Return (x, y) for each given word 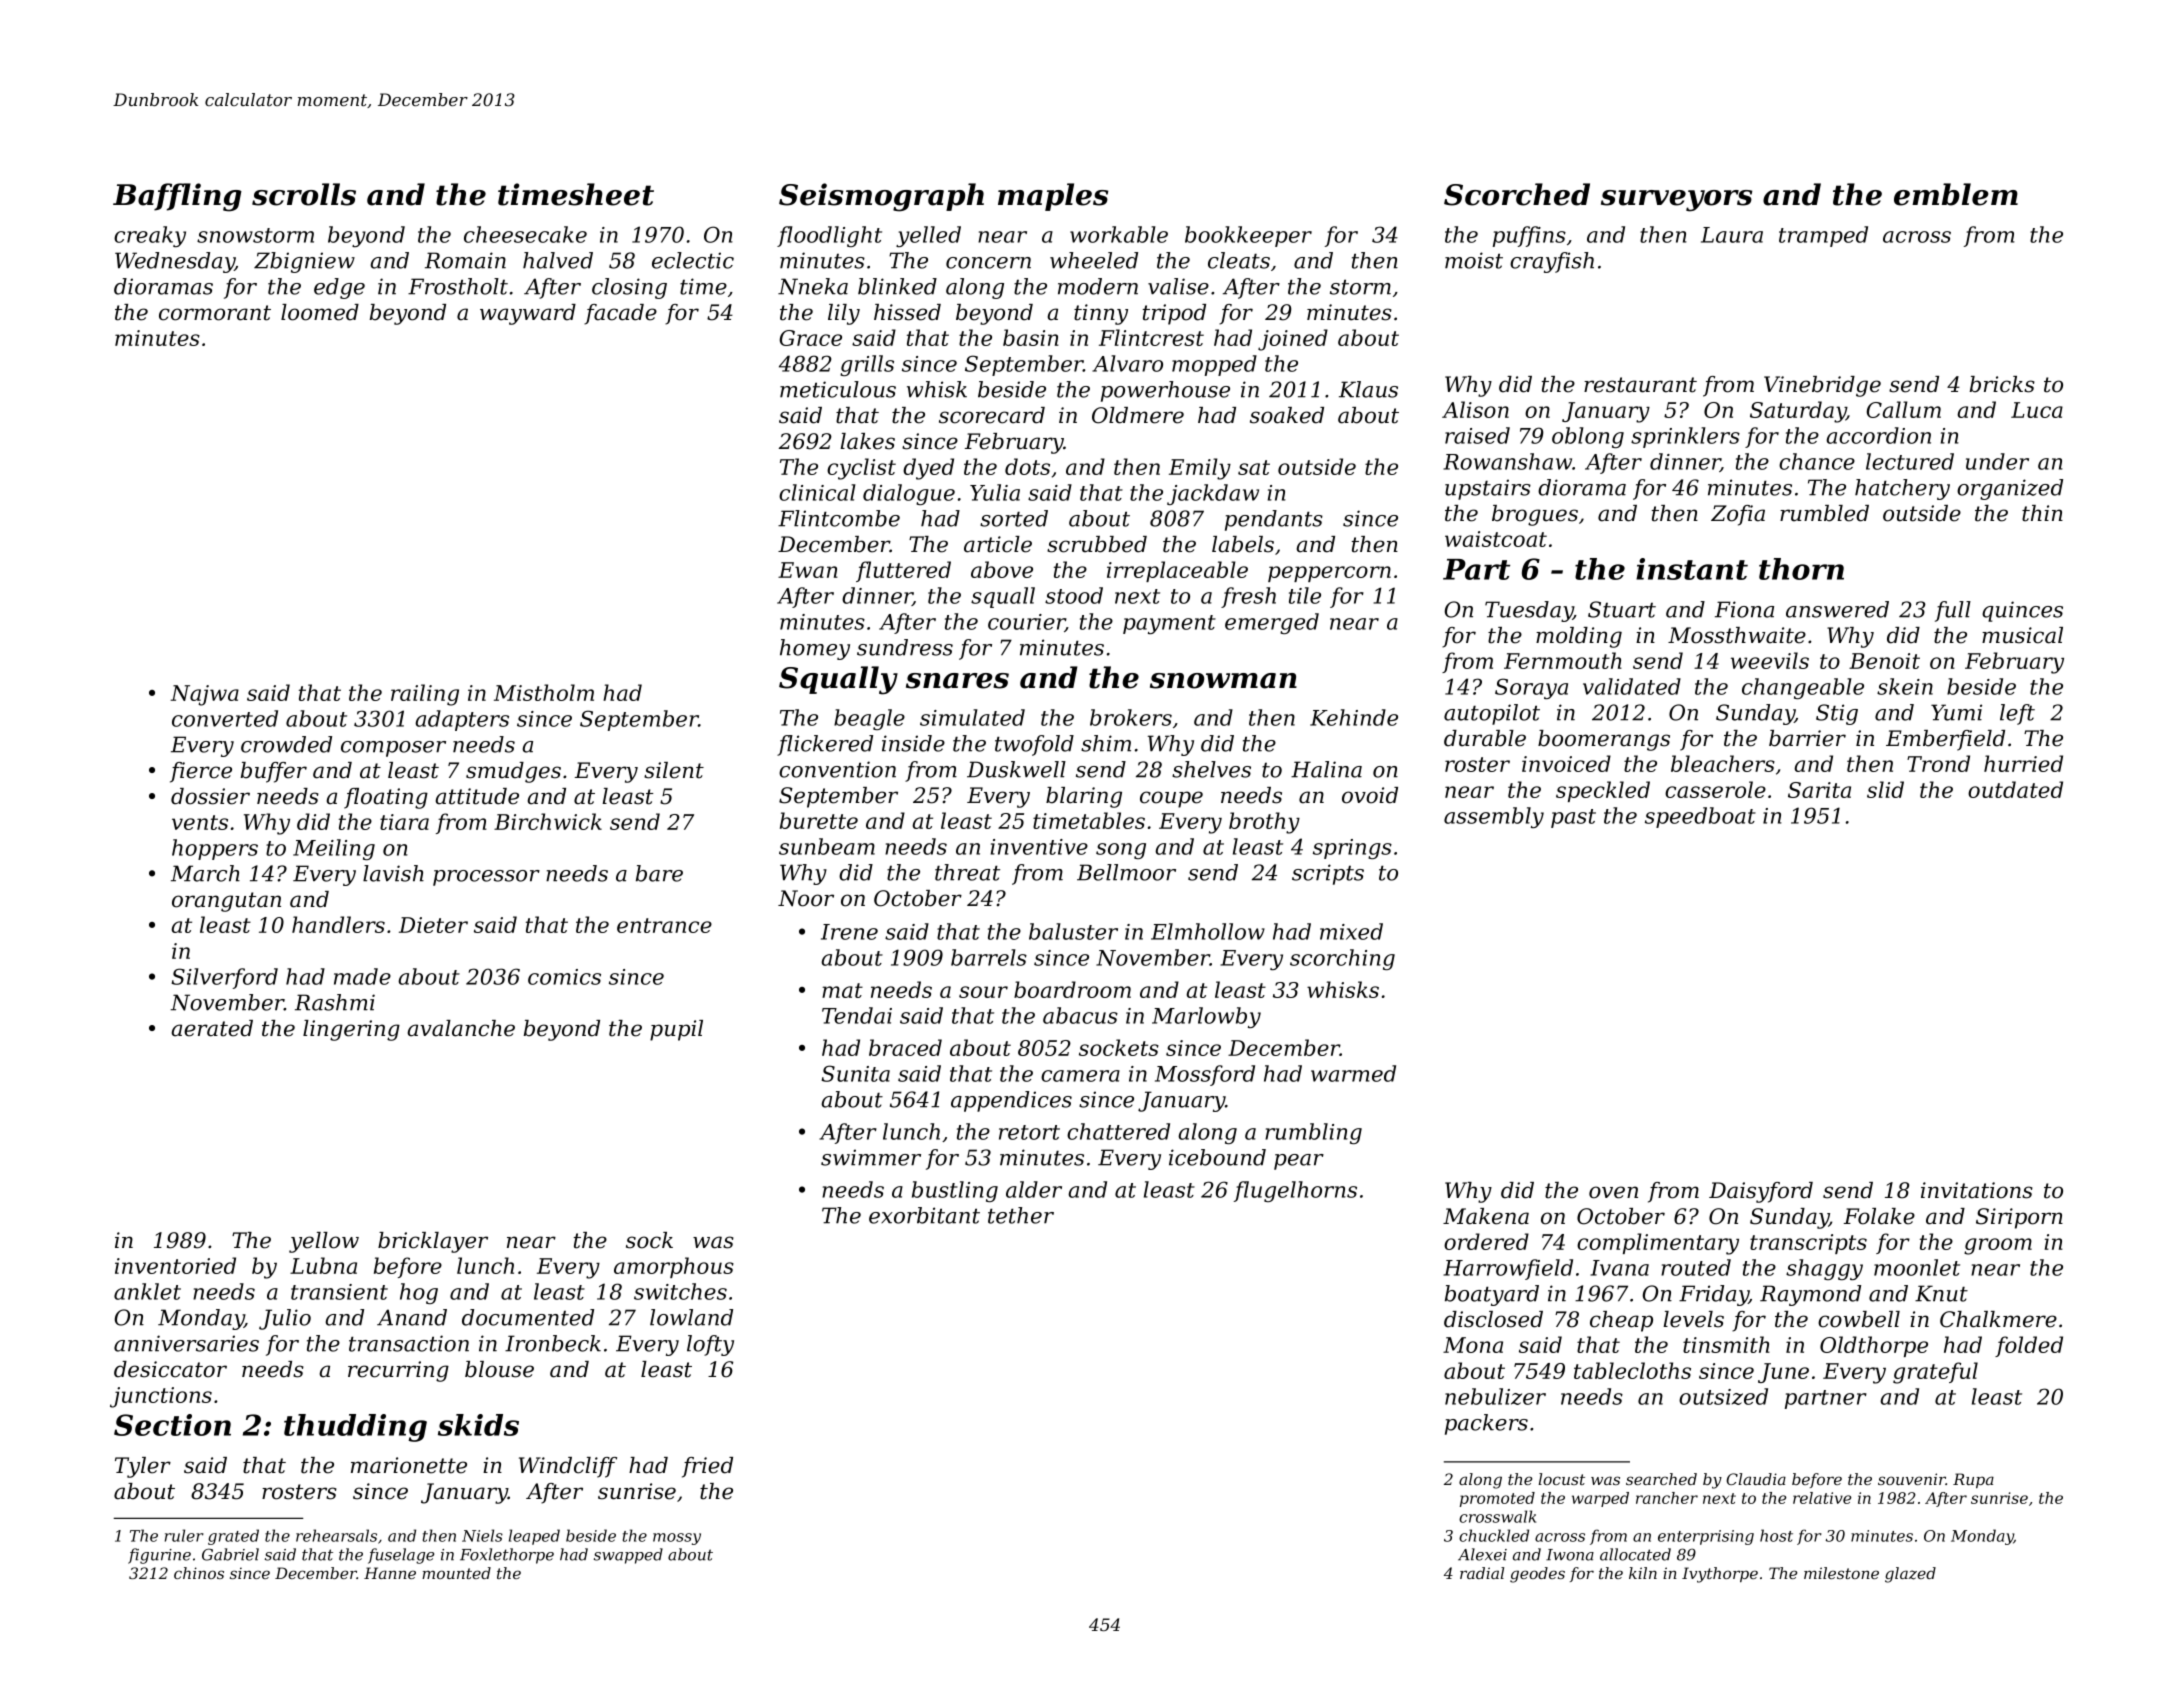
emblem (1956, 194)
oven (1613, 1192)
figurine (159, 1556)
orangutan (226, 902)
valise (1178, 286)
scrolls (304, 194)
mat (842, 990)
